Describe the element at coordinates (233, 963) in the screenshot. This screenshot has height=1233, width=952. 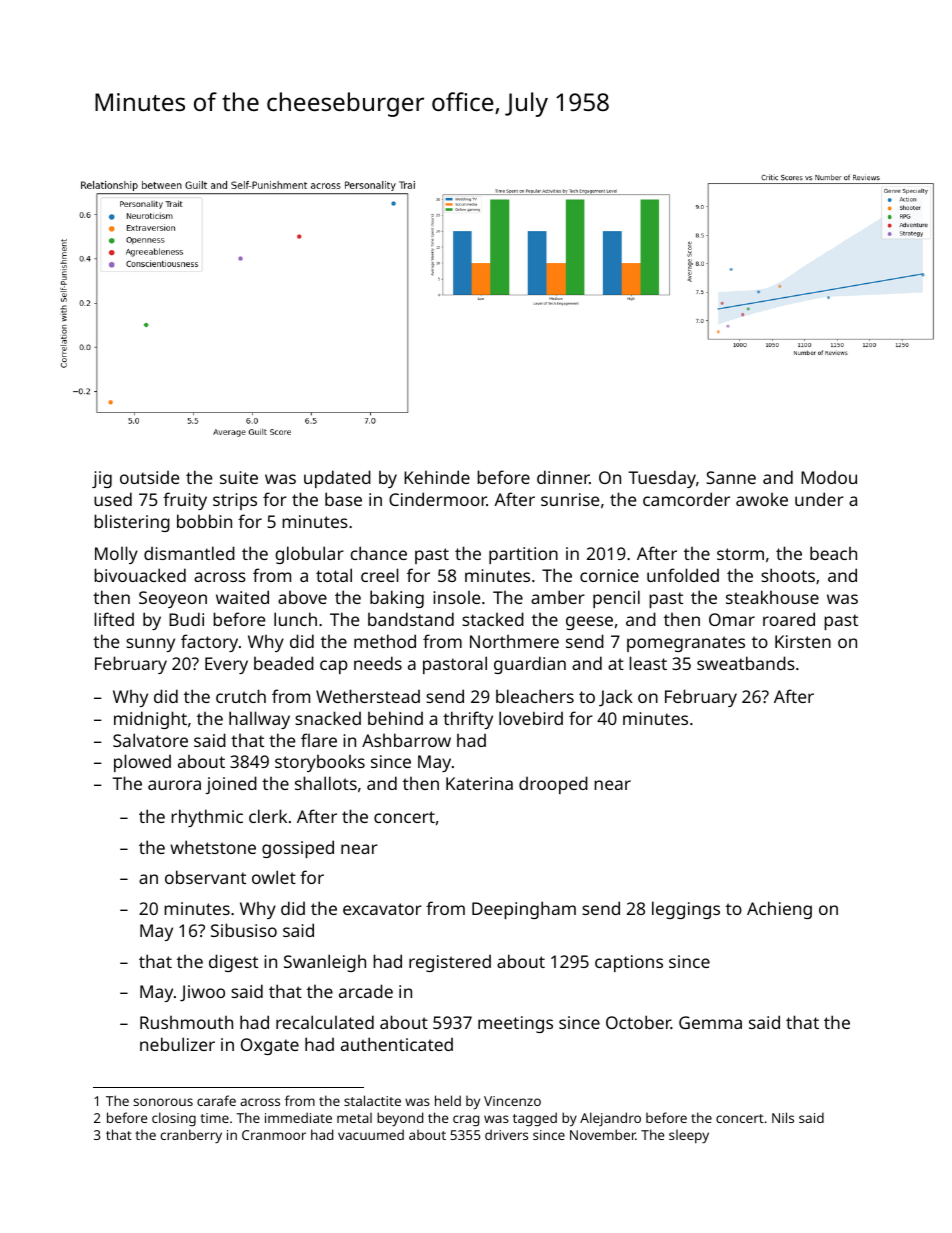
I see `digest` at that location.
